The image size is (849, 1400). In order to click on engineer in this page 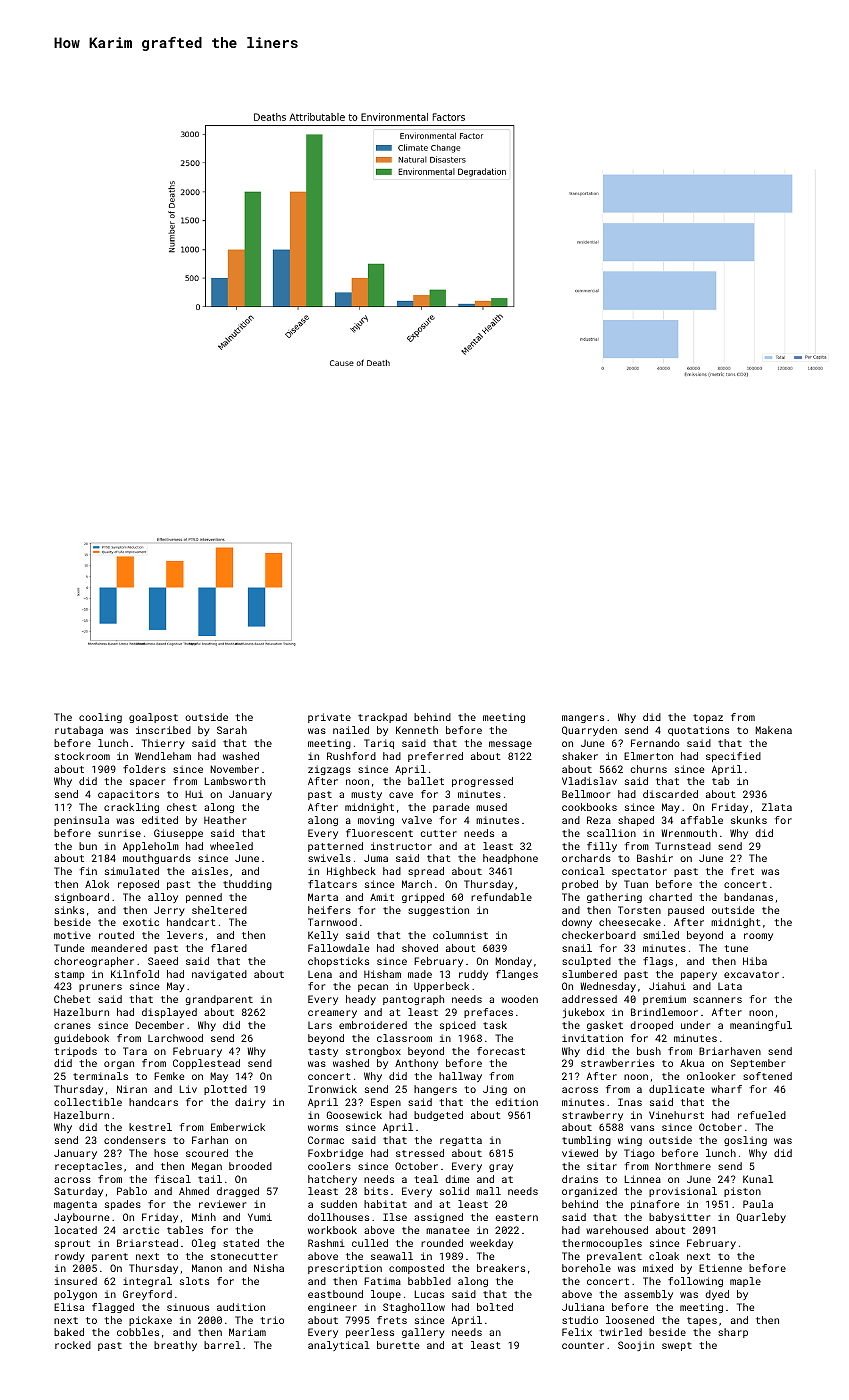, I will do `click(332, 1308)`.
